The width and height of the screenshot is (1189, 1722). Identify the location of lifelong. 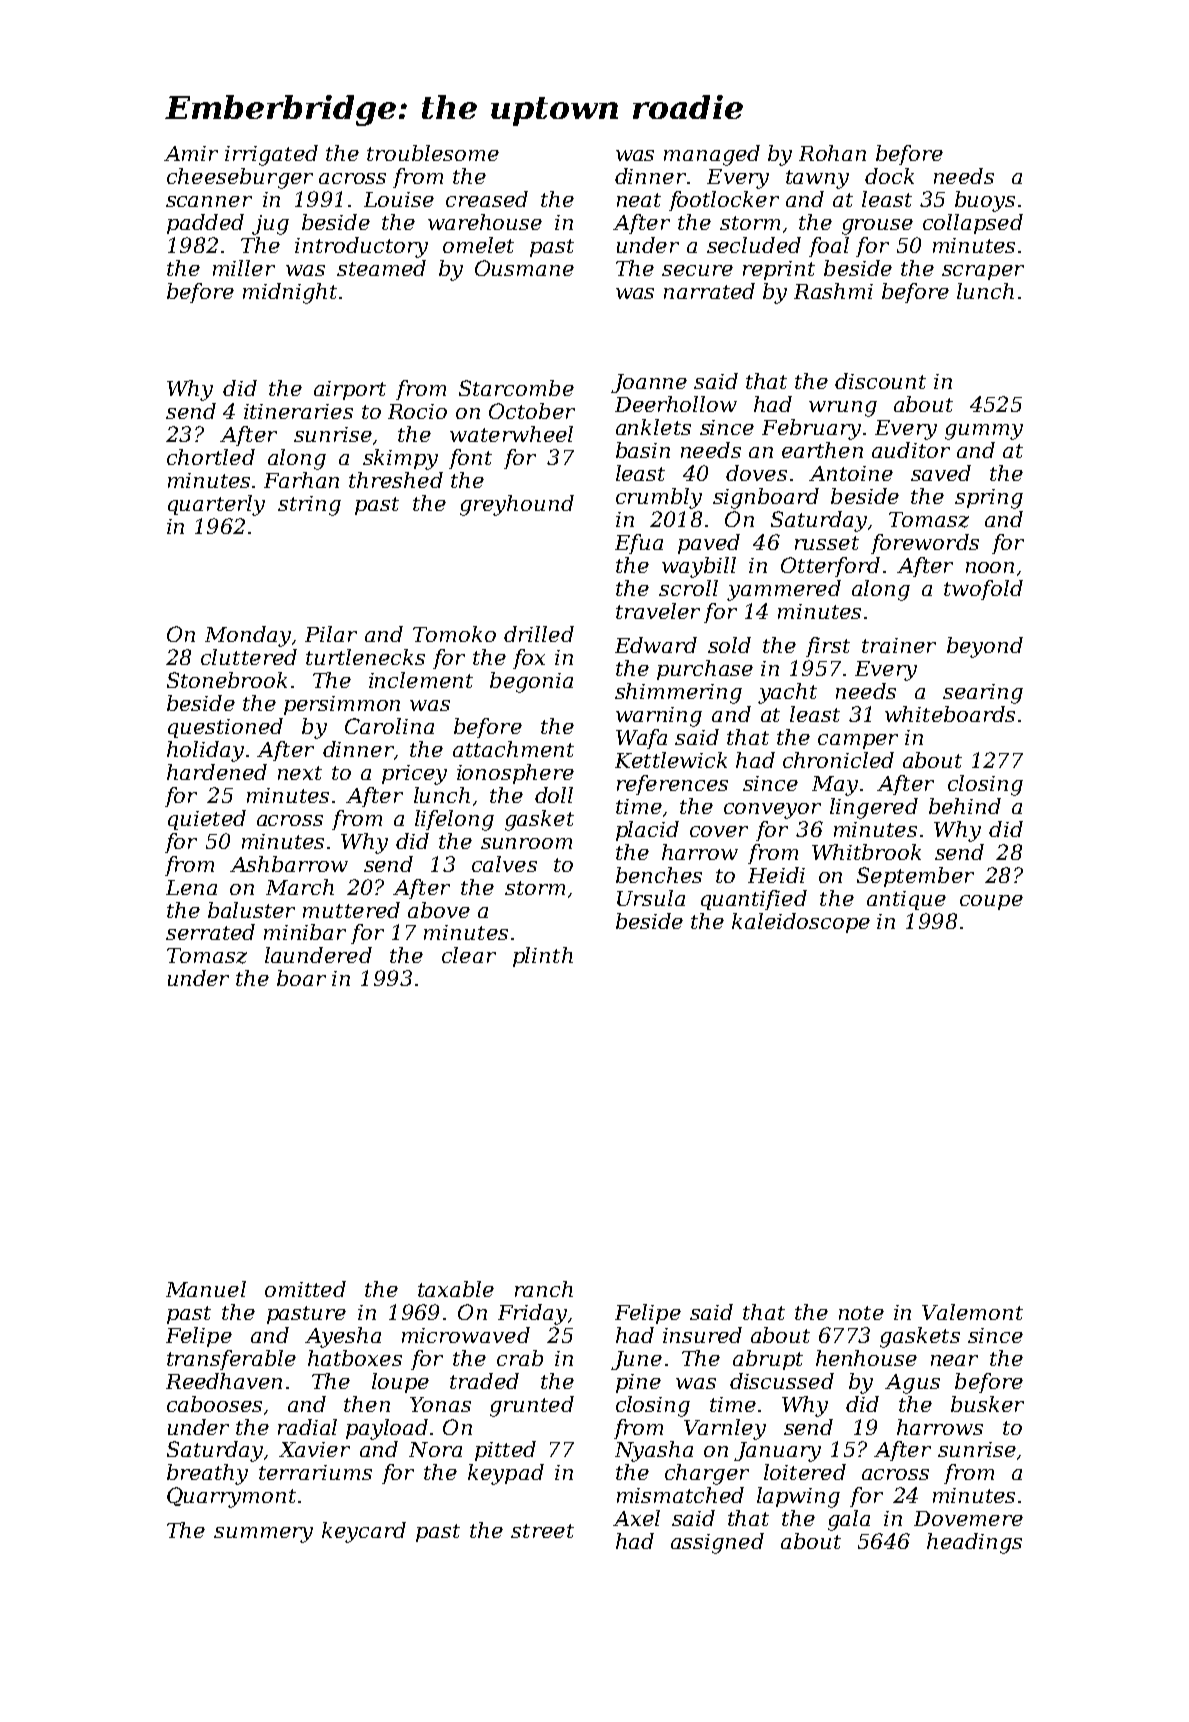
(454, 820).
